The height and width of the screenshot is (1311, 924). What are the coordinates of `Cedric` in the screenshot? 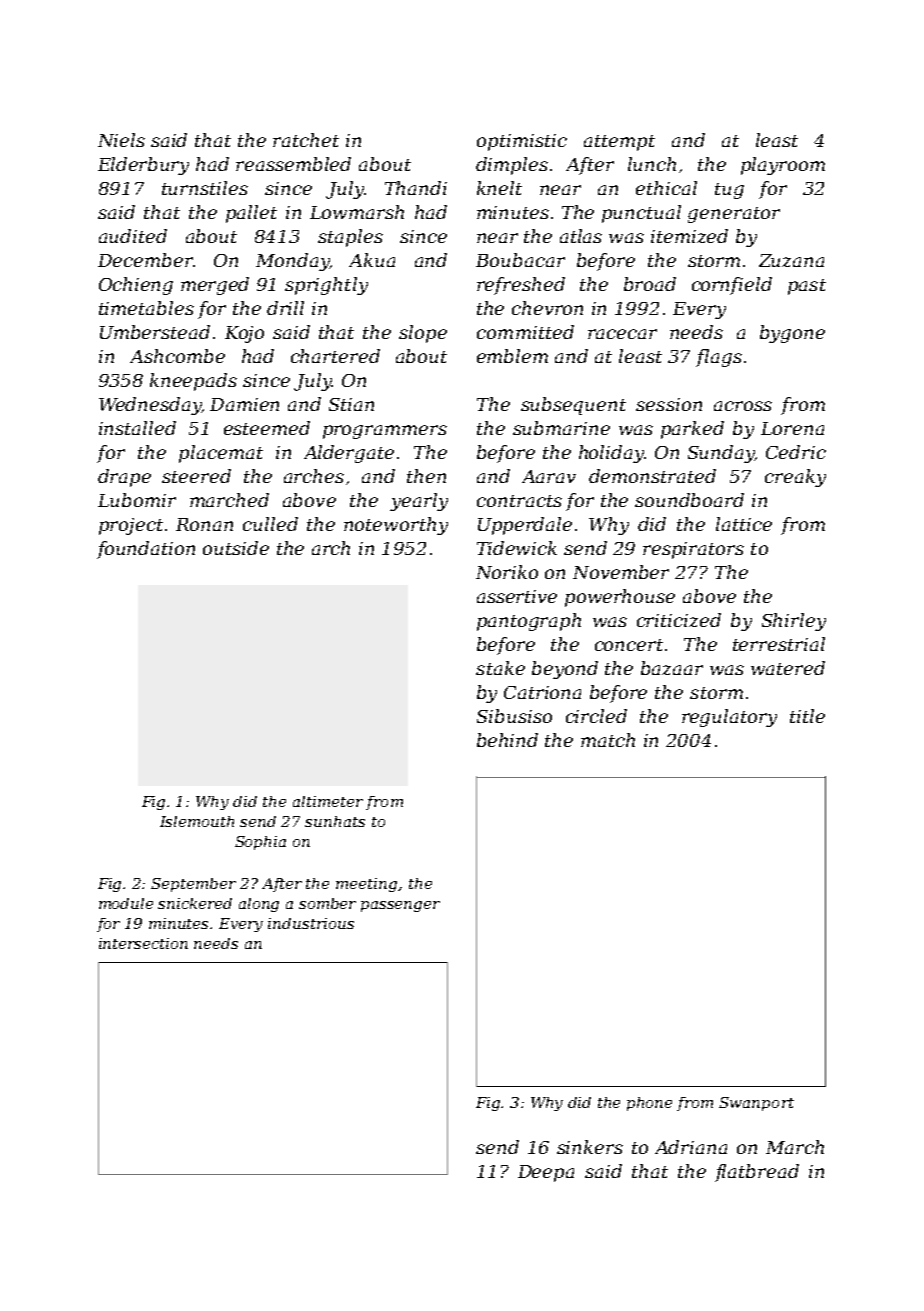 It's located at (796, 452).
